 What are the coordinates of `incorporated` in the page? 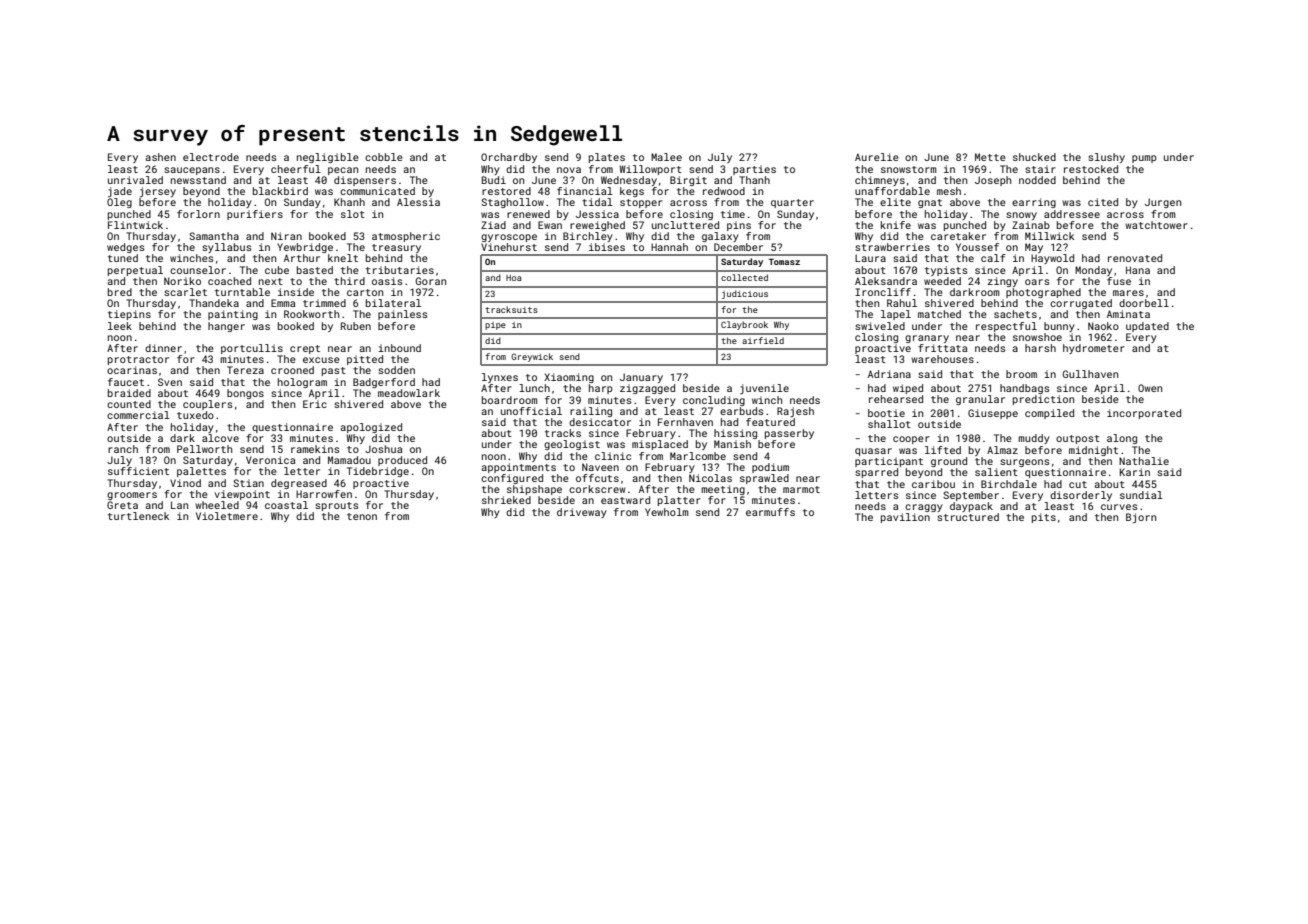 It's located at (1144, 414).
